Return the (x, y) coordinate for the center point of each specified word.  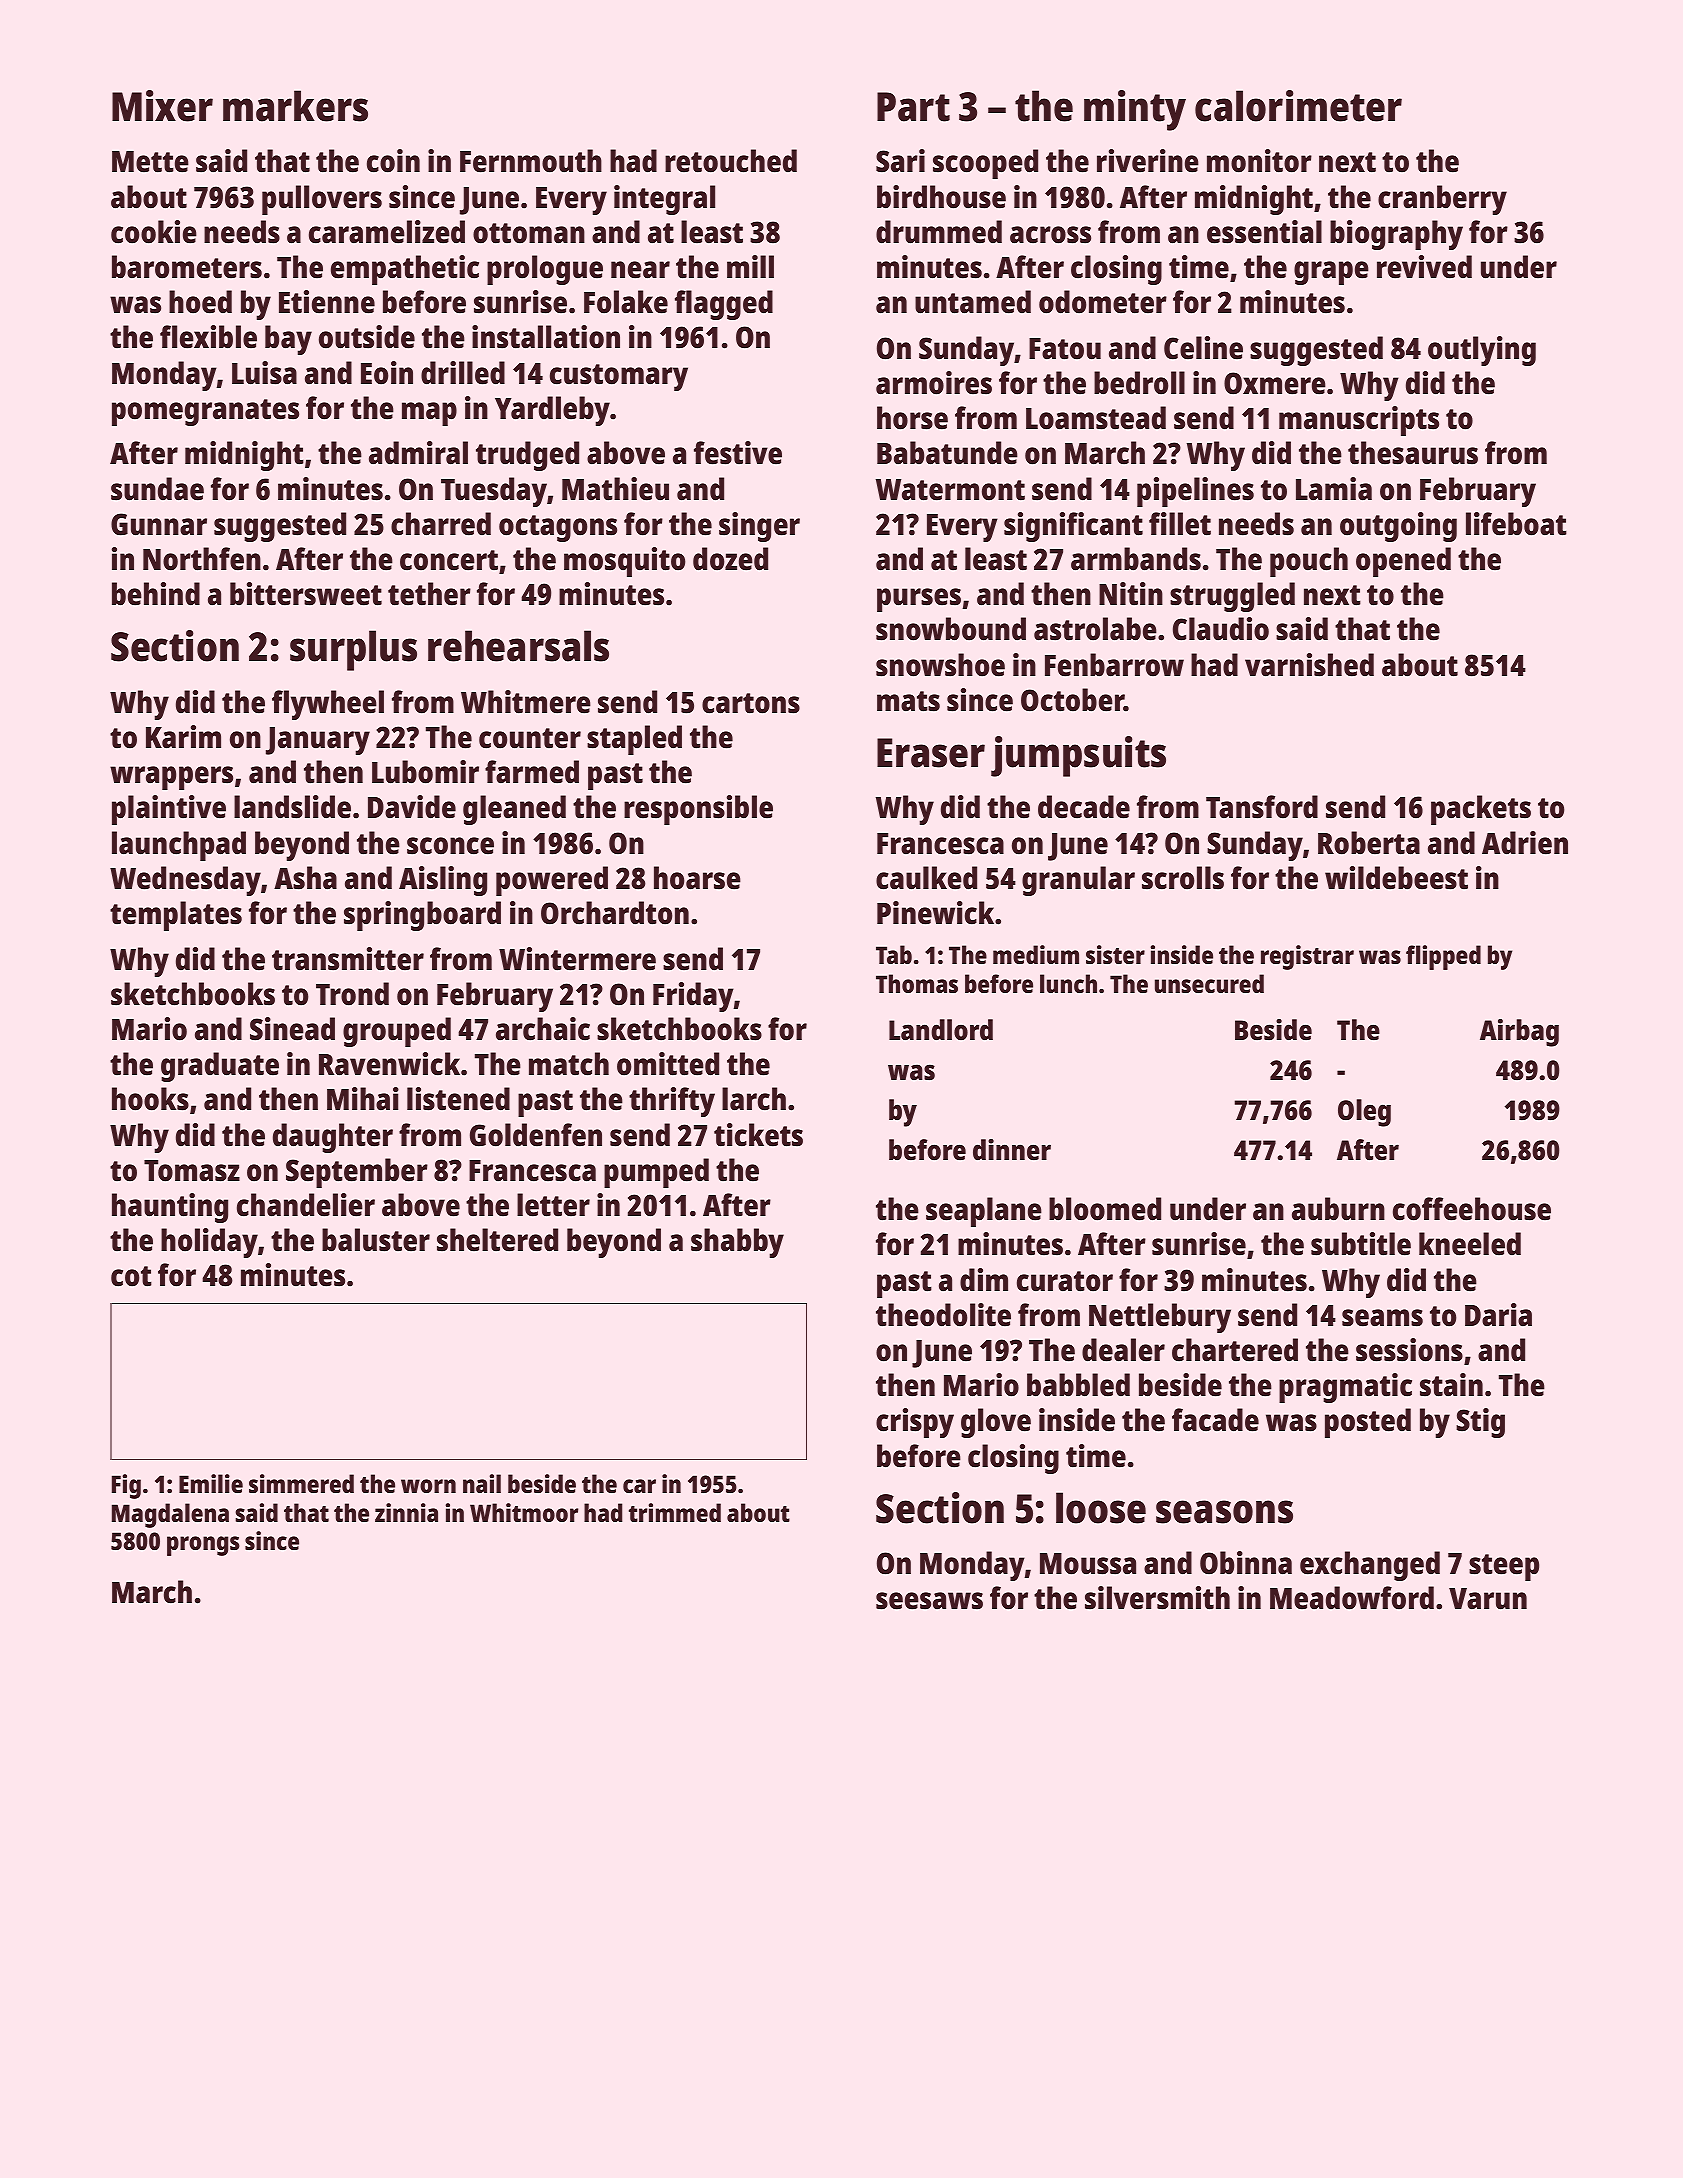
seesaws (929, 1601)
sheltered (497, 1240)
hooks (150, 1099)
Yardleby (552, 411)
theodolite (943, 1315)
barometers (187, 267)
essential (1264, 232)
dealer (1123, 1350)
